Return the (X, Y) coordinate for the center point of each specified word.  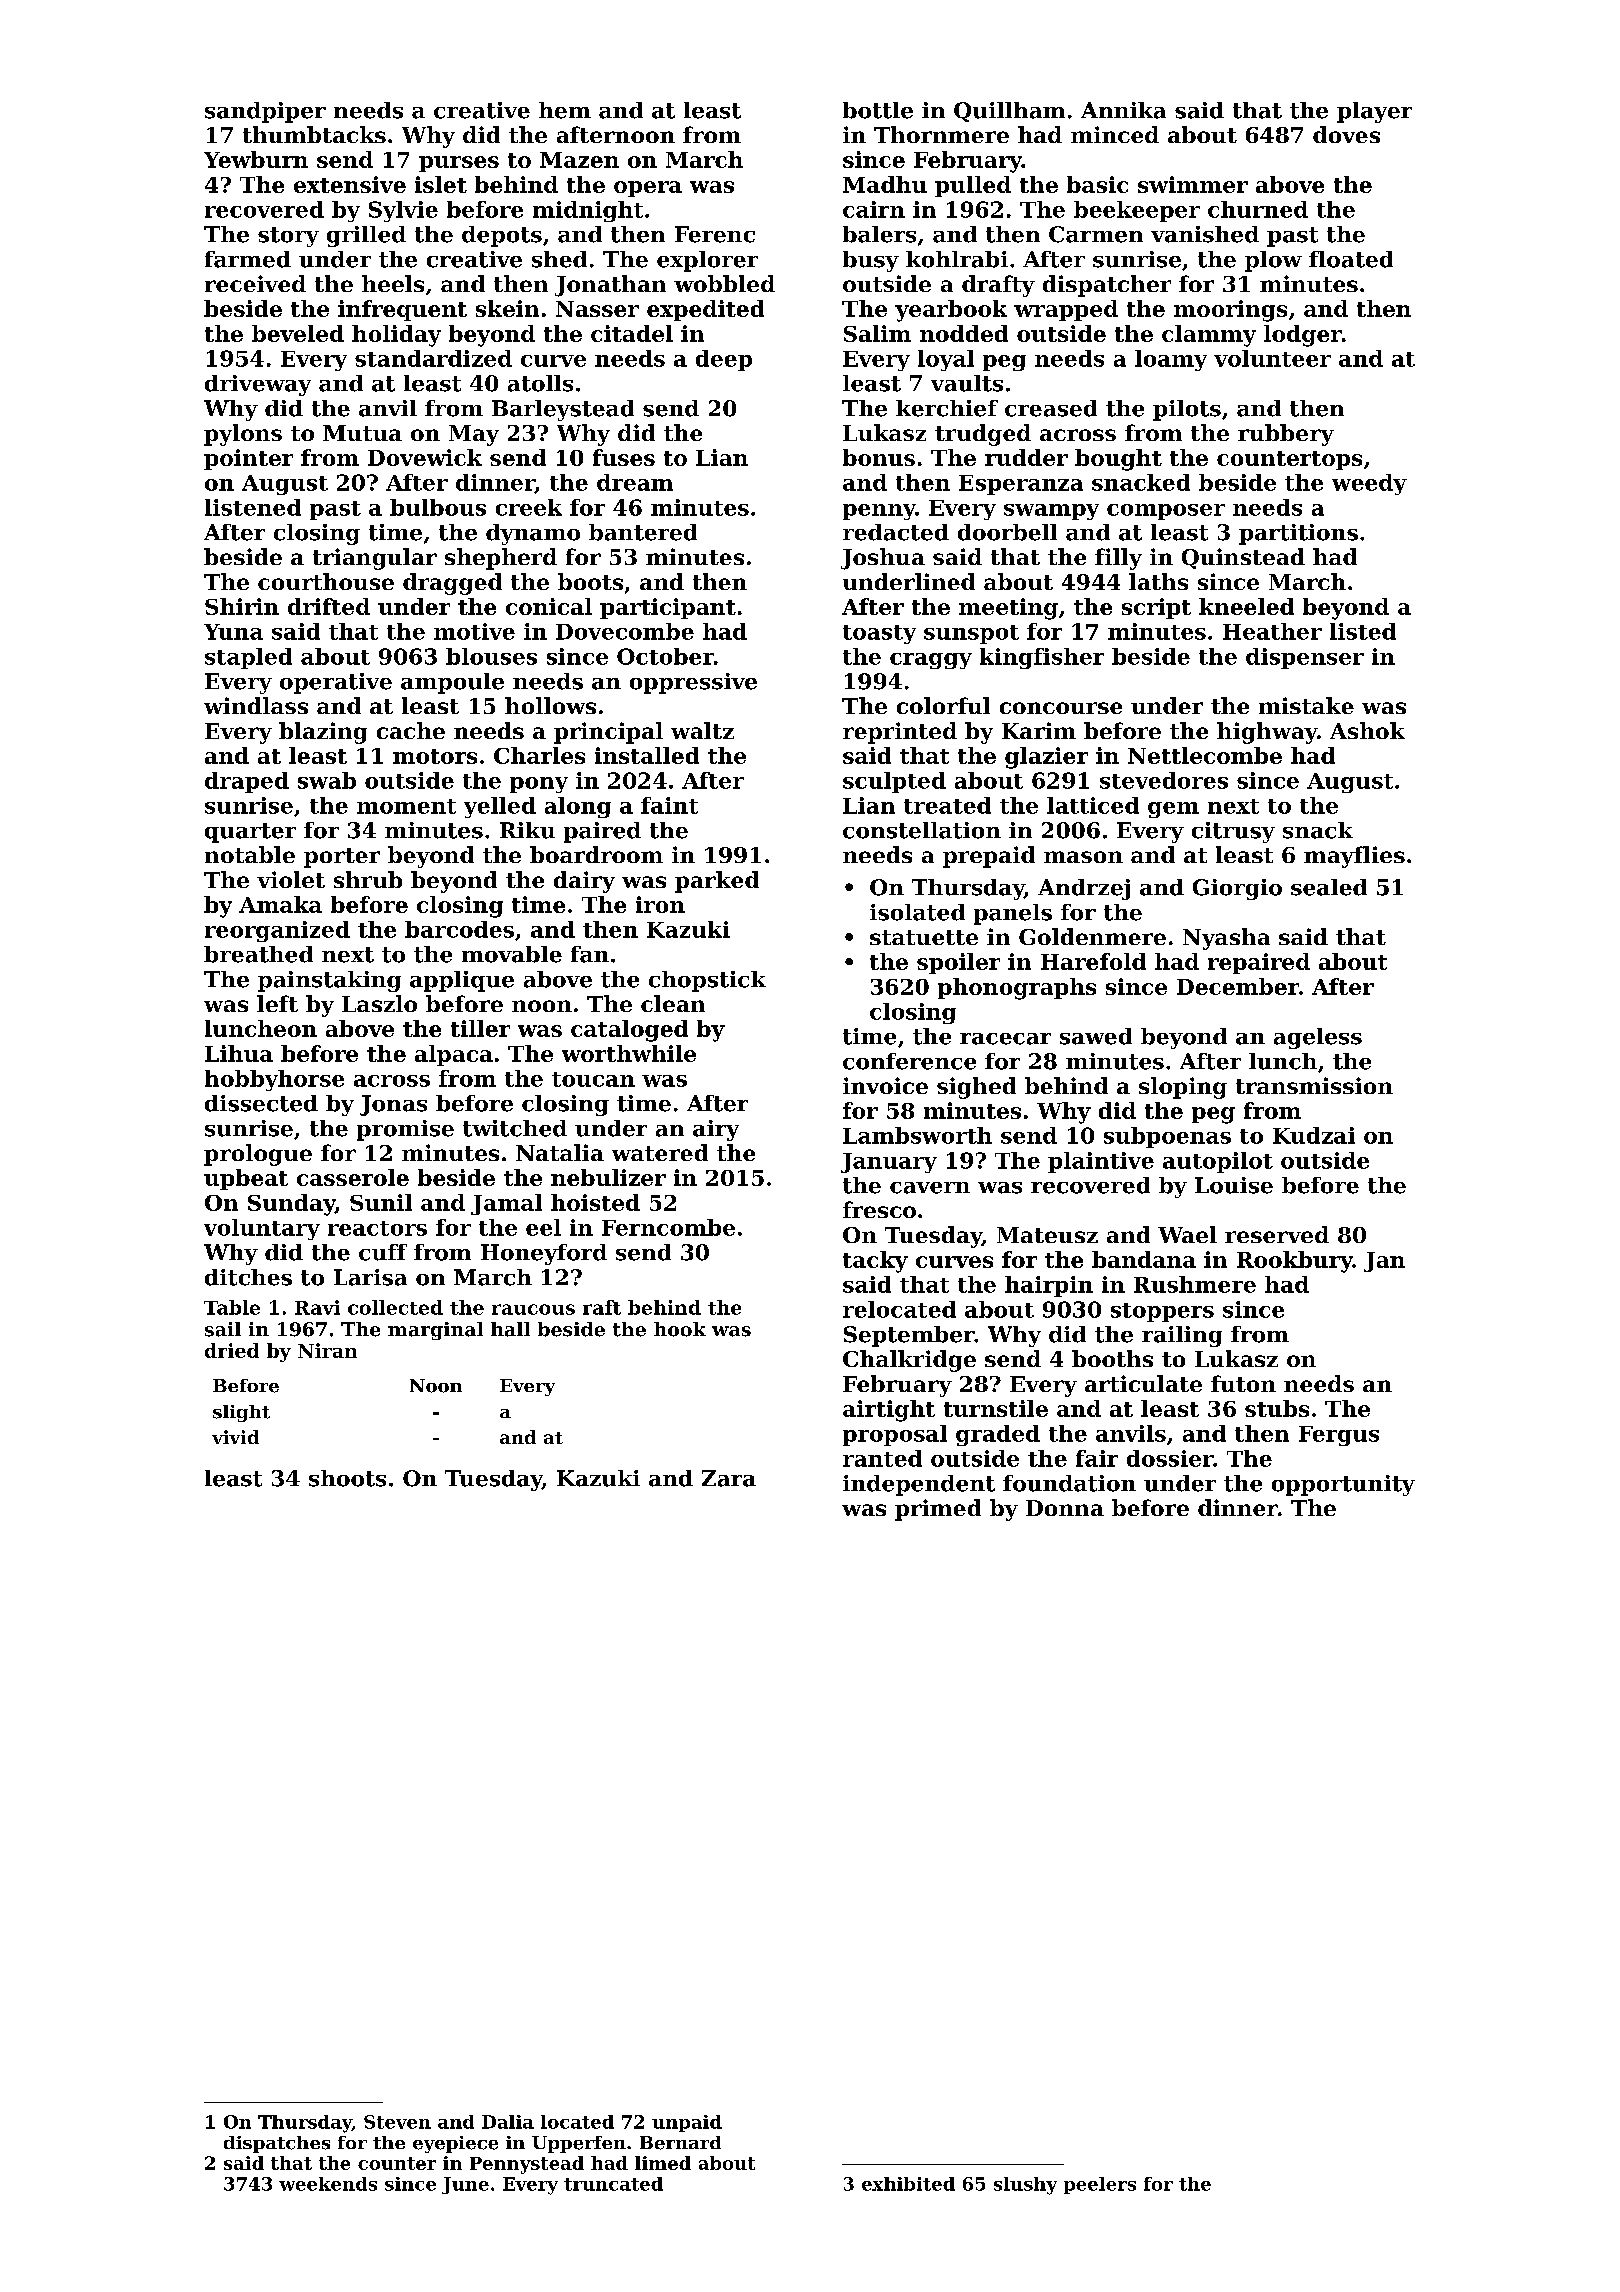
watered (660, 1152)
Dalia (508, 2122)
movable (512, 954)
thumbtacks (314, 134)
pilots (1187, 410)
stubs (1277, 1408)
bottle (878, 110)
